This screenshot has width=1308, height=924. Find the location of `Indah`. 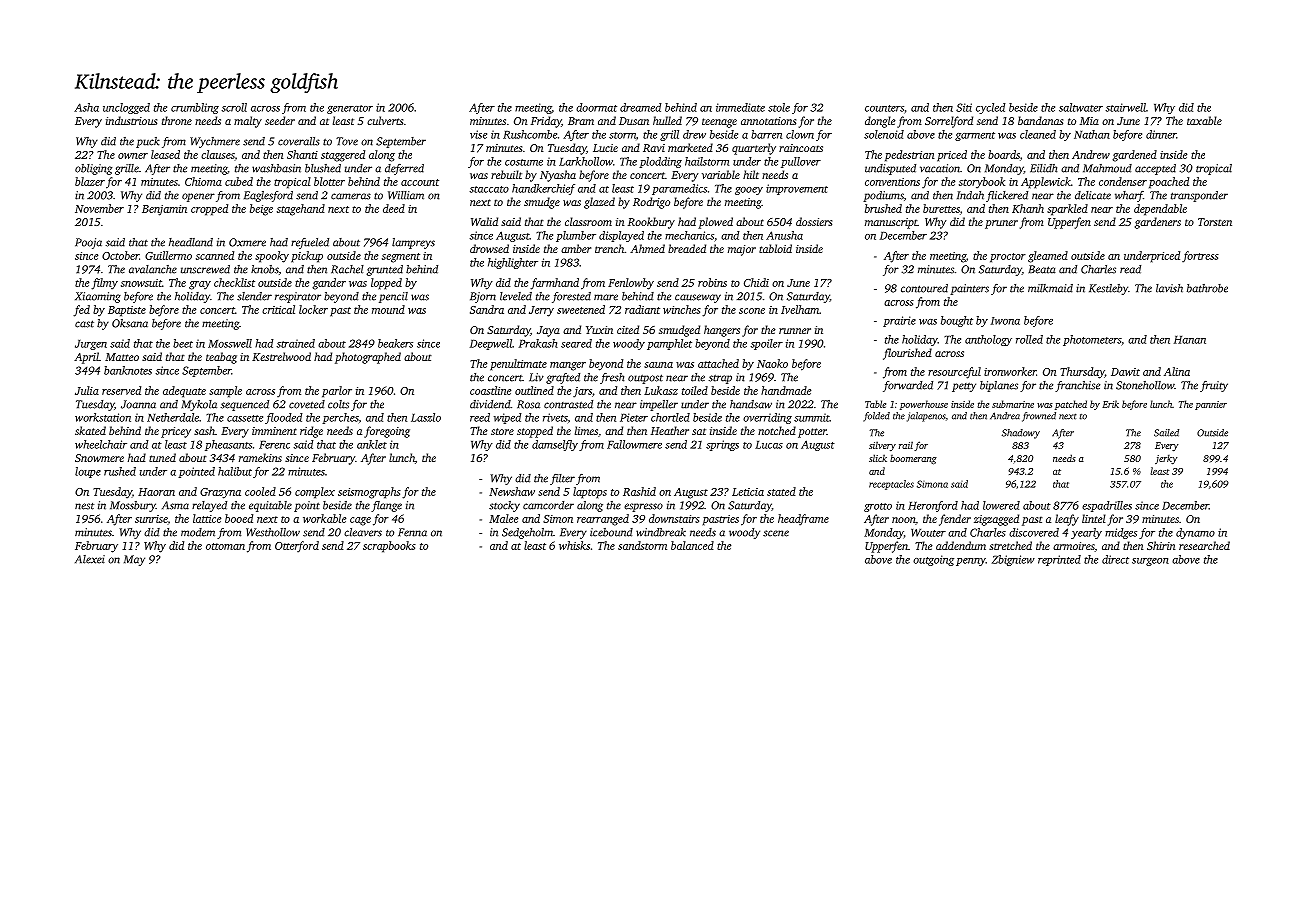

Indah is located at coordinates (970, 195).
